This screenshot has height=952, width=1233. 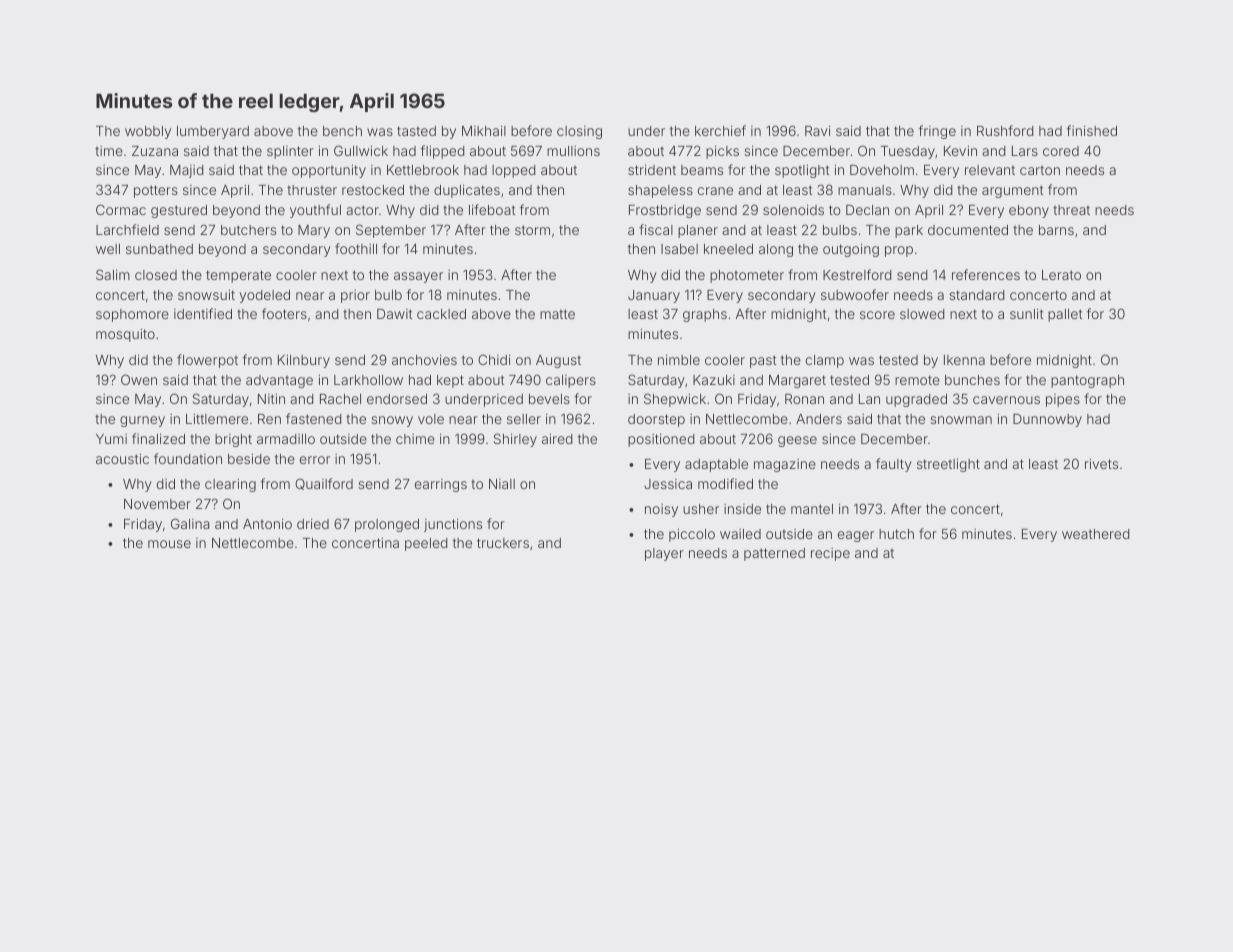 What do you see at coordinates (424, 359) in the screenshot?
I see `anchovies` at bounding box center [424, 359].
